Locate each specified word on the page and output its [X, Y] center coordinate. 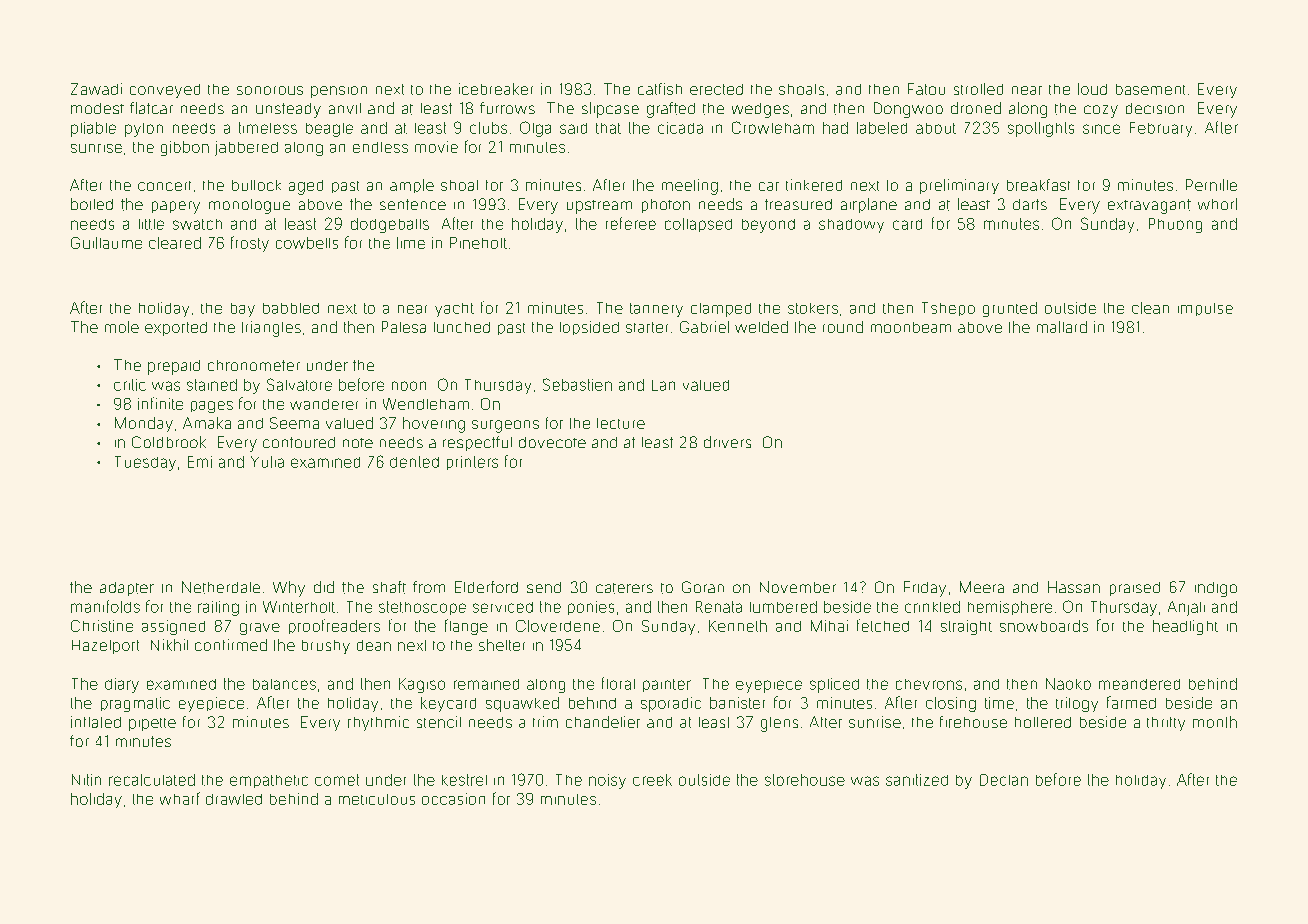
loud [1092, 89]
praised [1135, 589]
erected [716, 89]
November [798, 587]
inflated [96, 722]
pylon [144, 130]
